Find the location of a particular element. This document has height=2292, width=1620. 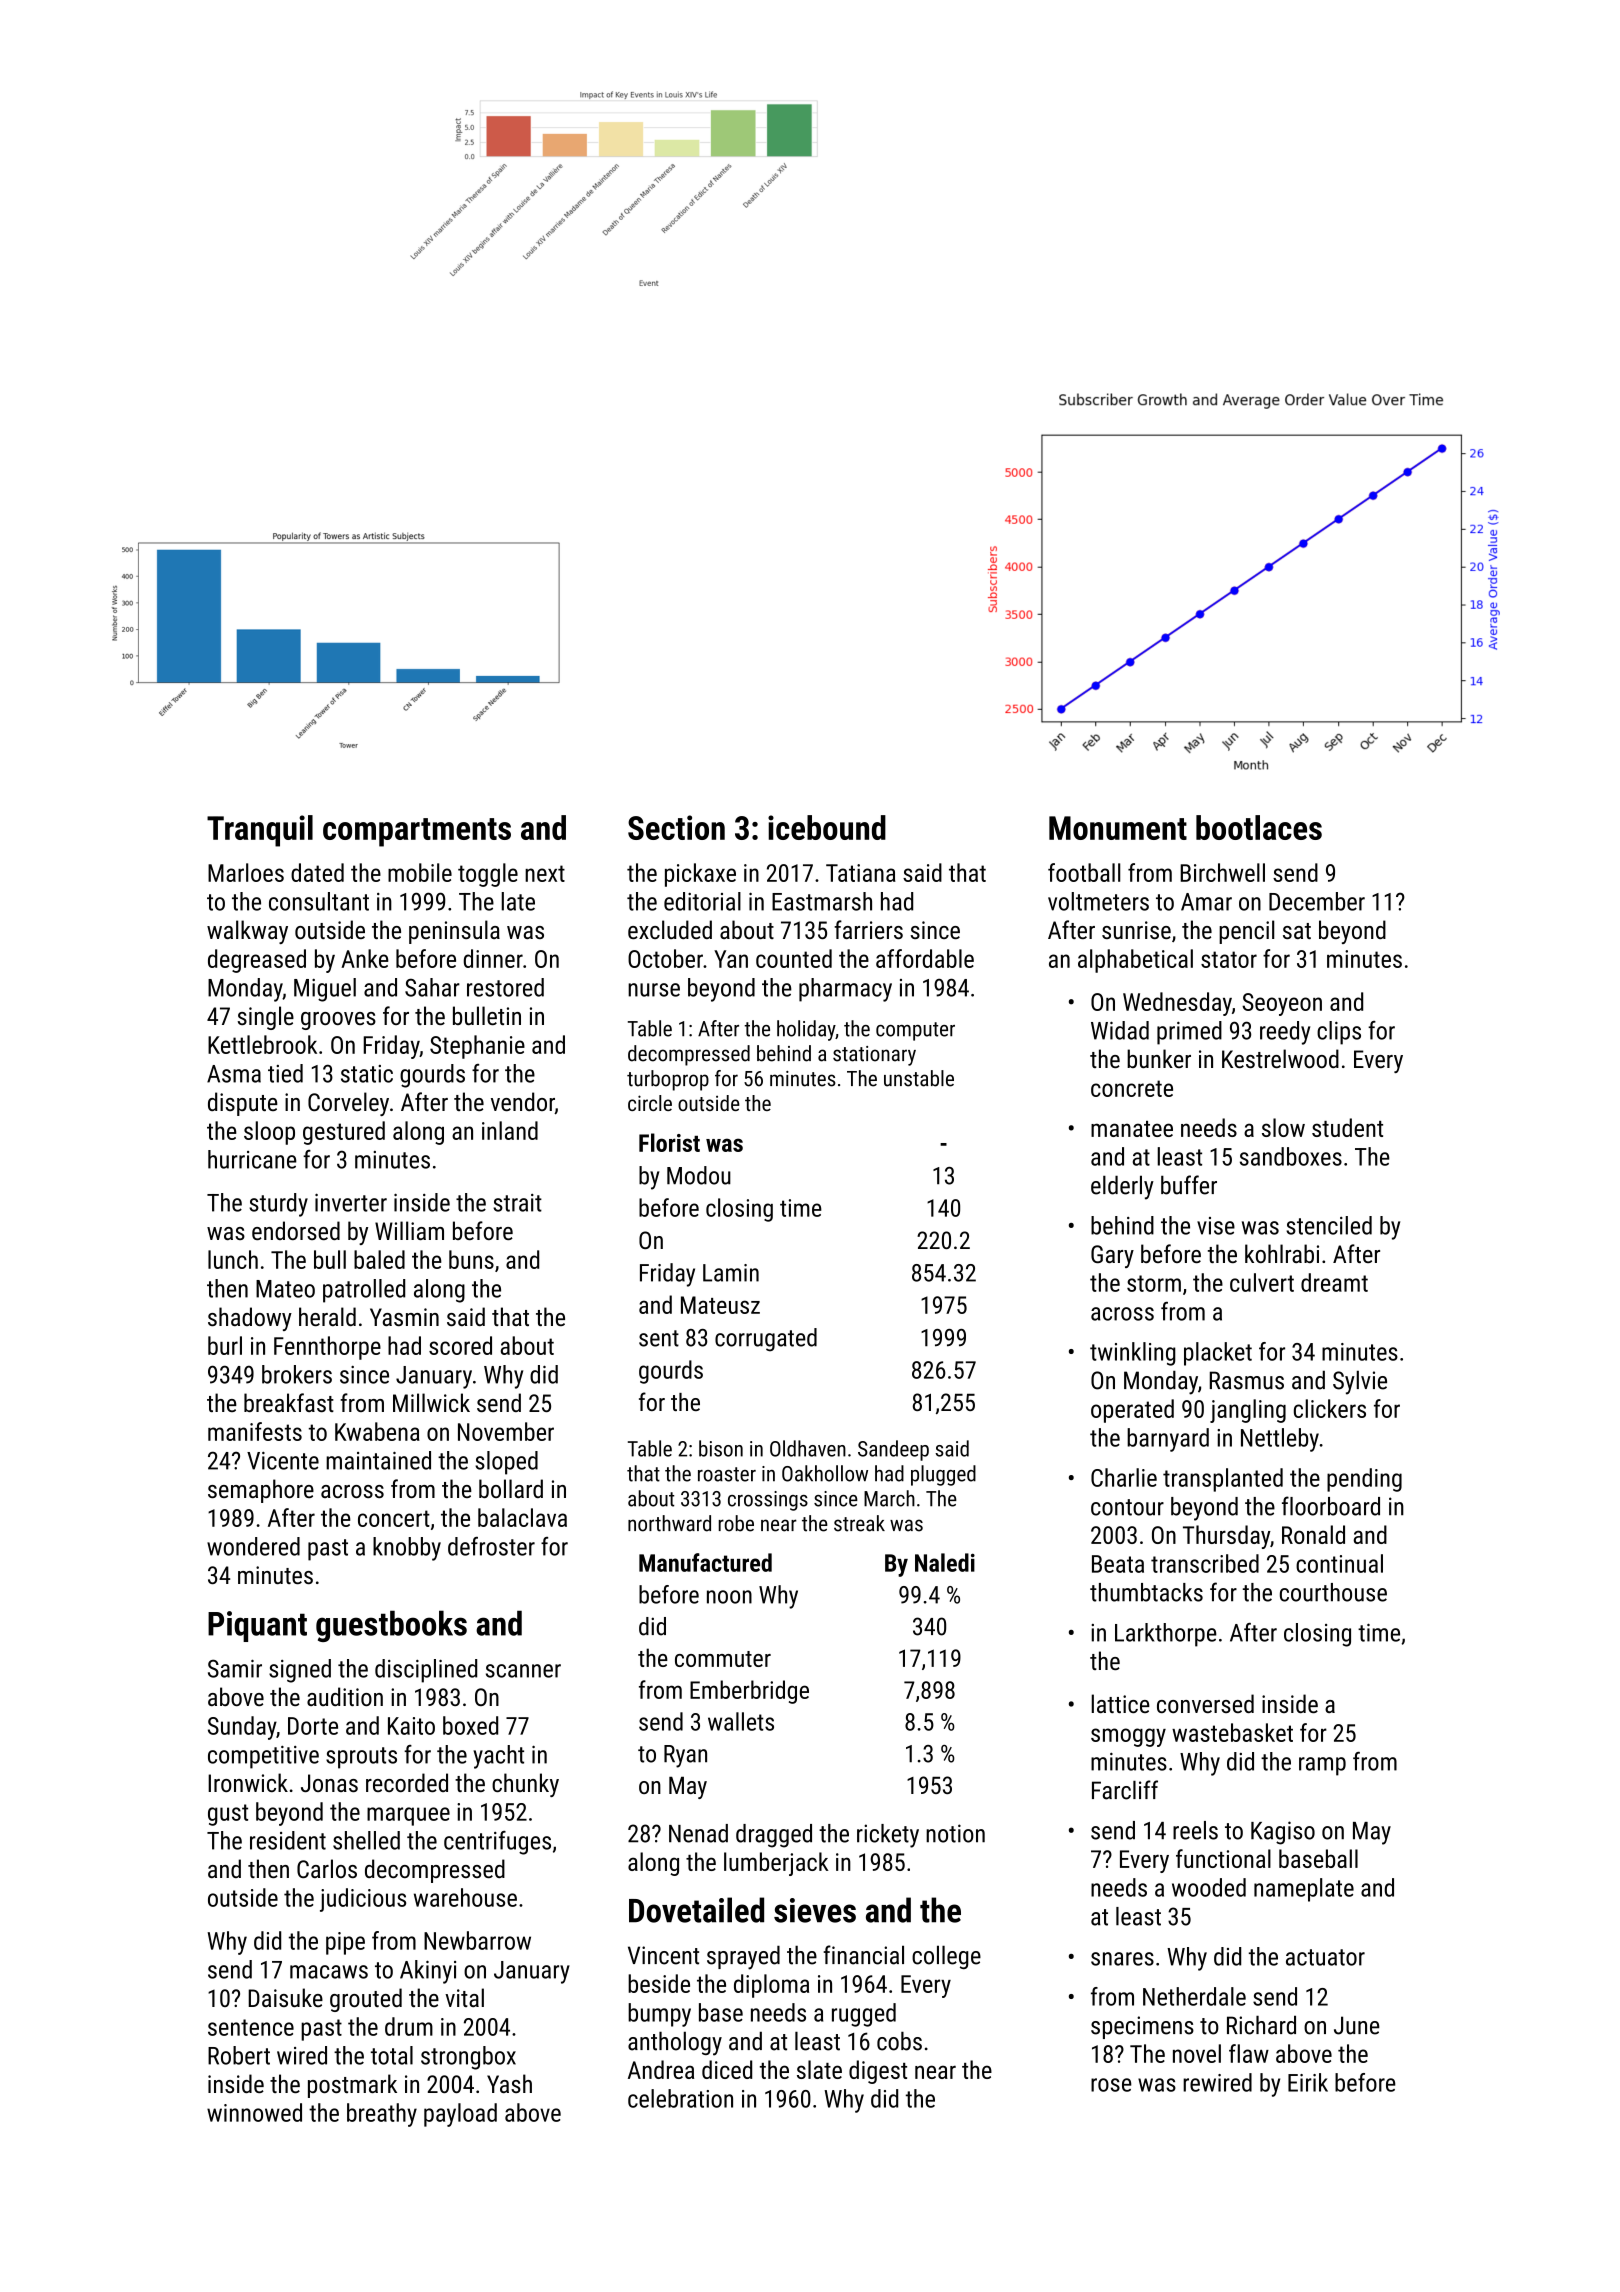

buns is located at coordinates (471, 1259).
